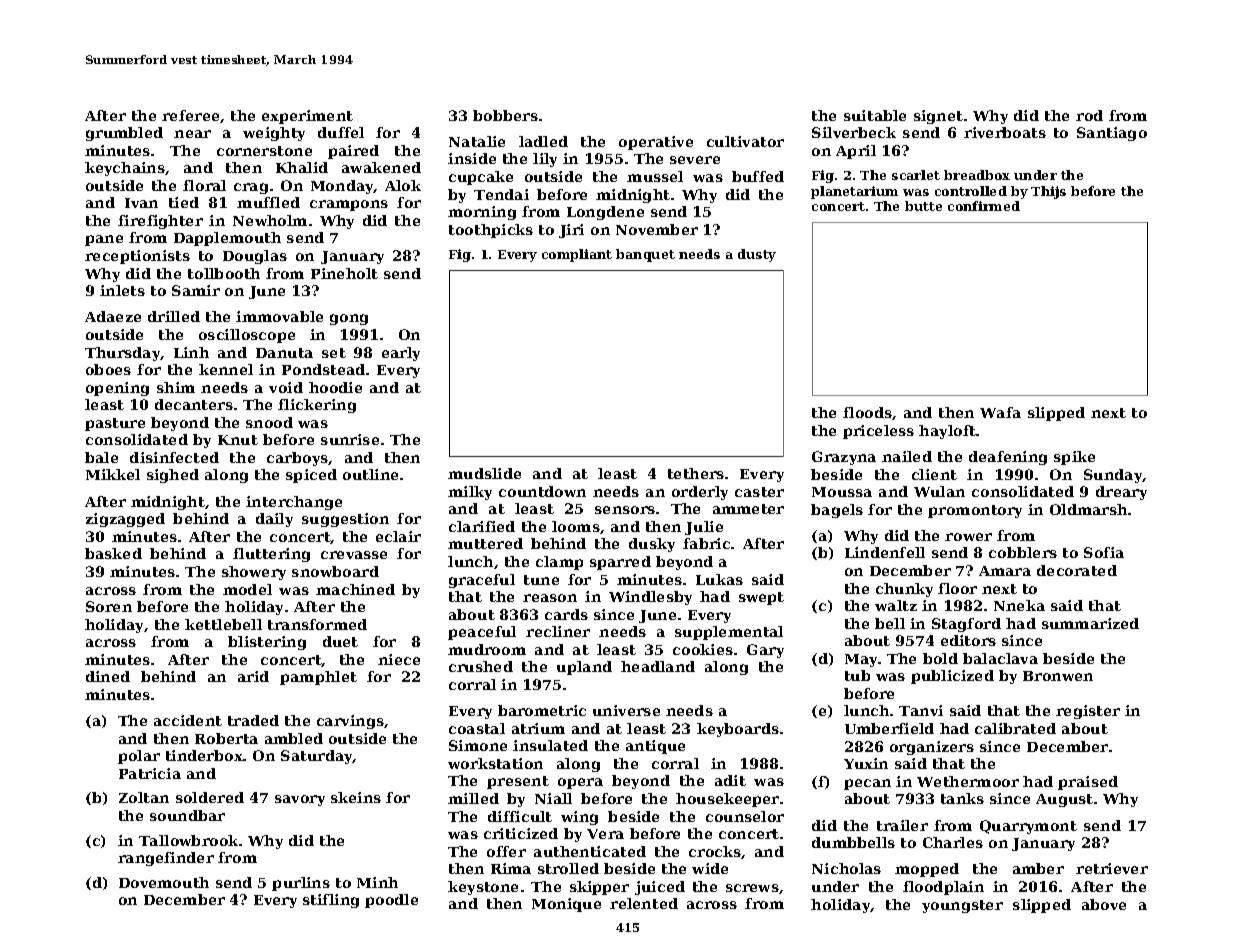 The image size is (1233, 952). I want to click on ladled, so click(543, 141).
